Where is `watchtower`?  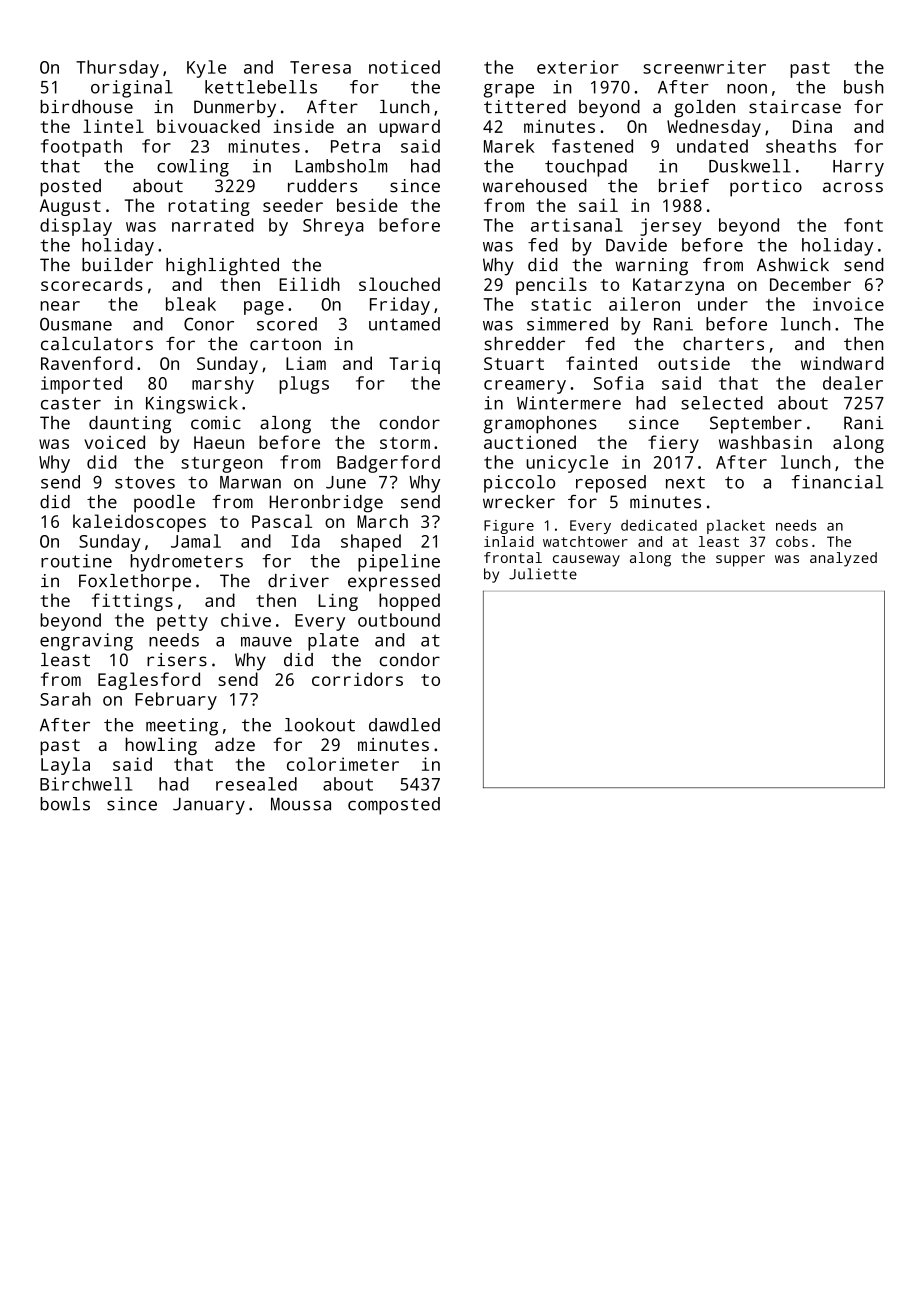 watchtower is located at coordinates (585, 541).
